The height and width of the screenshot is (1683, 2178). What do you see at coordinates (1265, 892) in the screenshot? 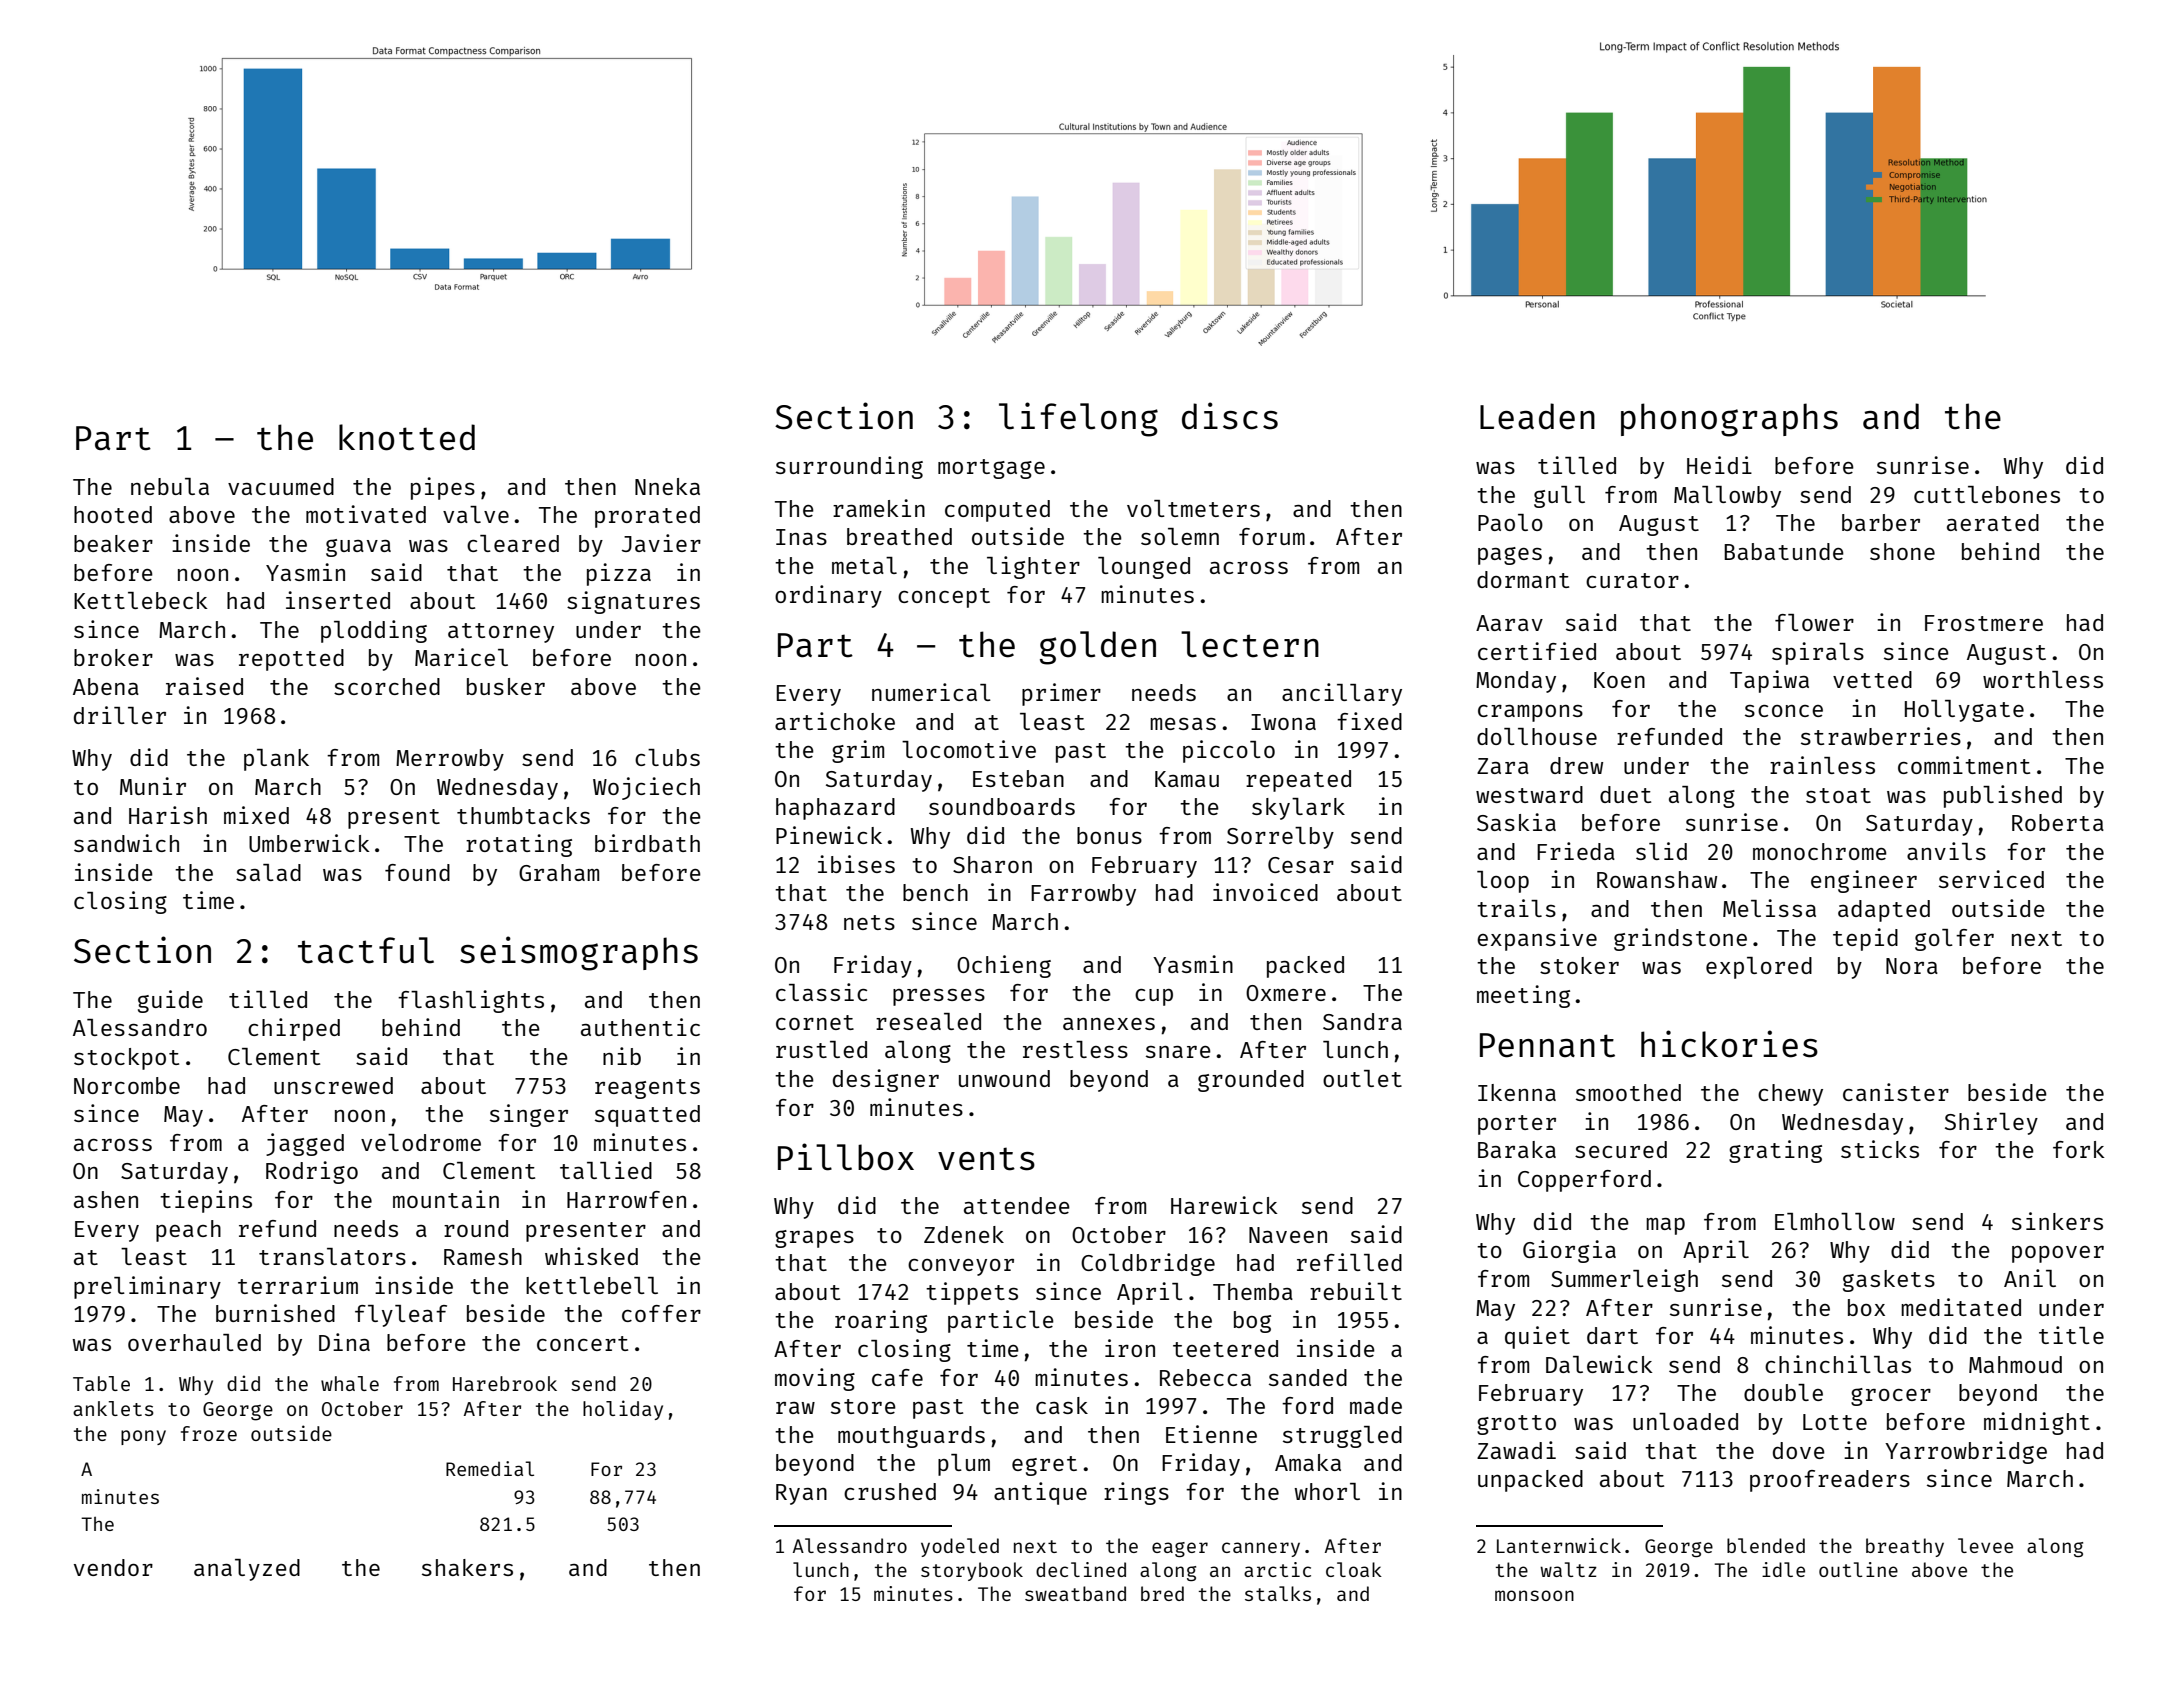
I see `invoiced` at bounding box center [1265, 892].
